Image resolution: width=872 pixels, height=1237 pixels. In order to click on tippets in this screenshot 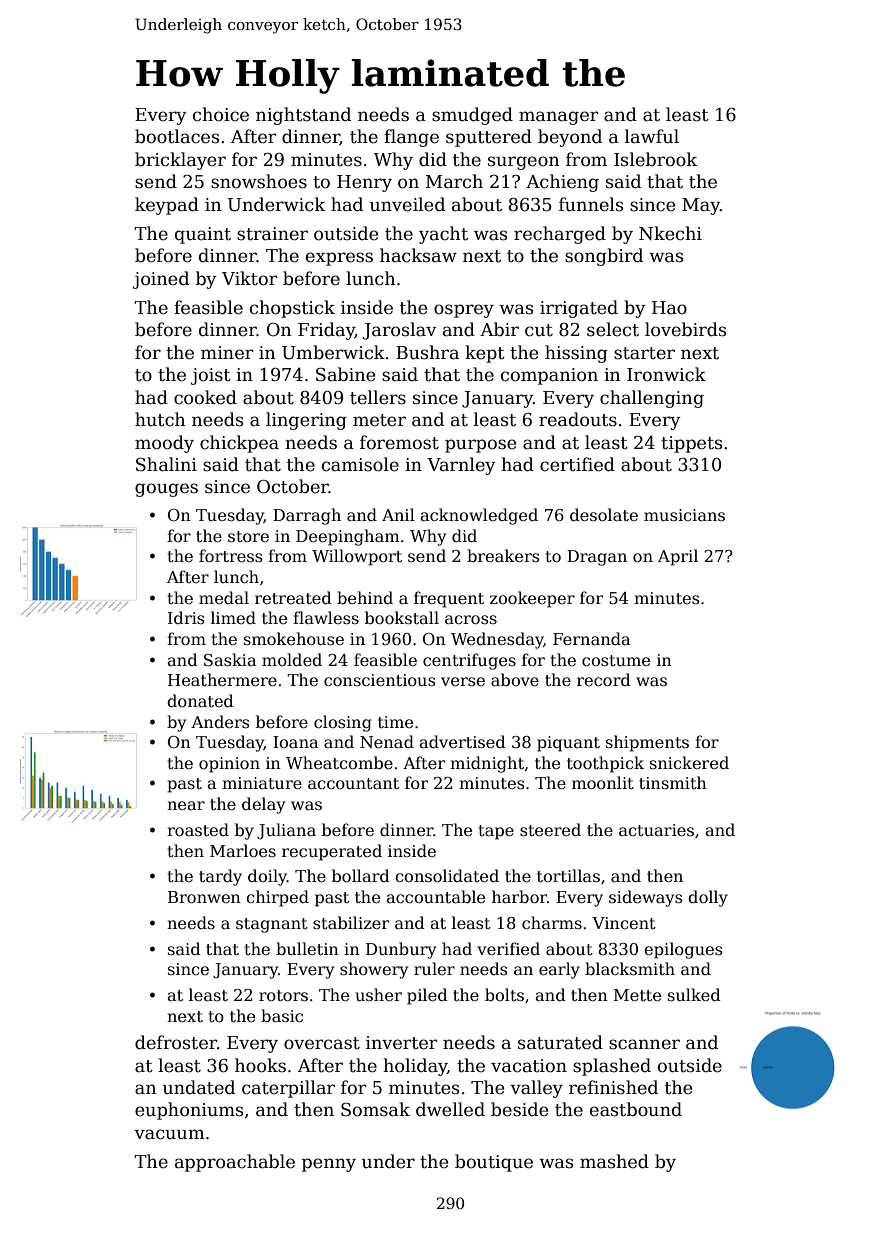, I will do `click(691, 444)`.
